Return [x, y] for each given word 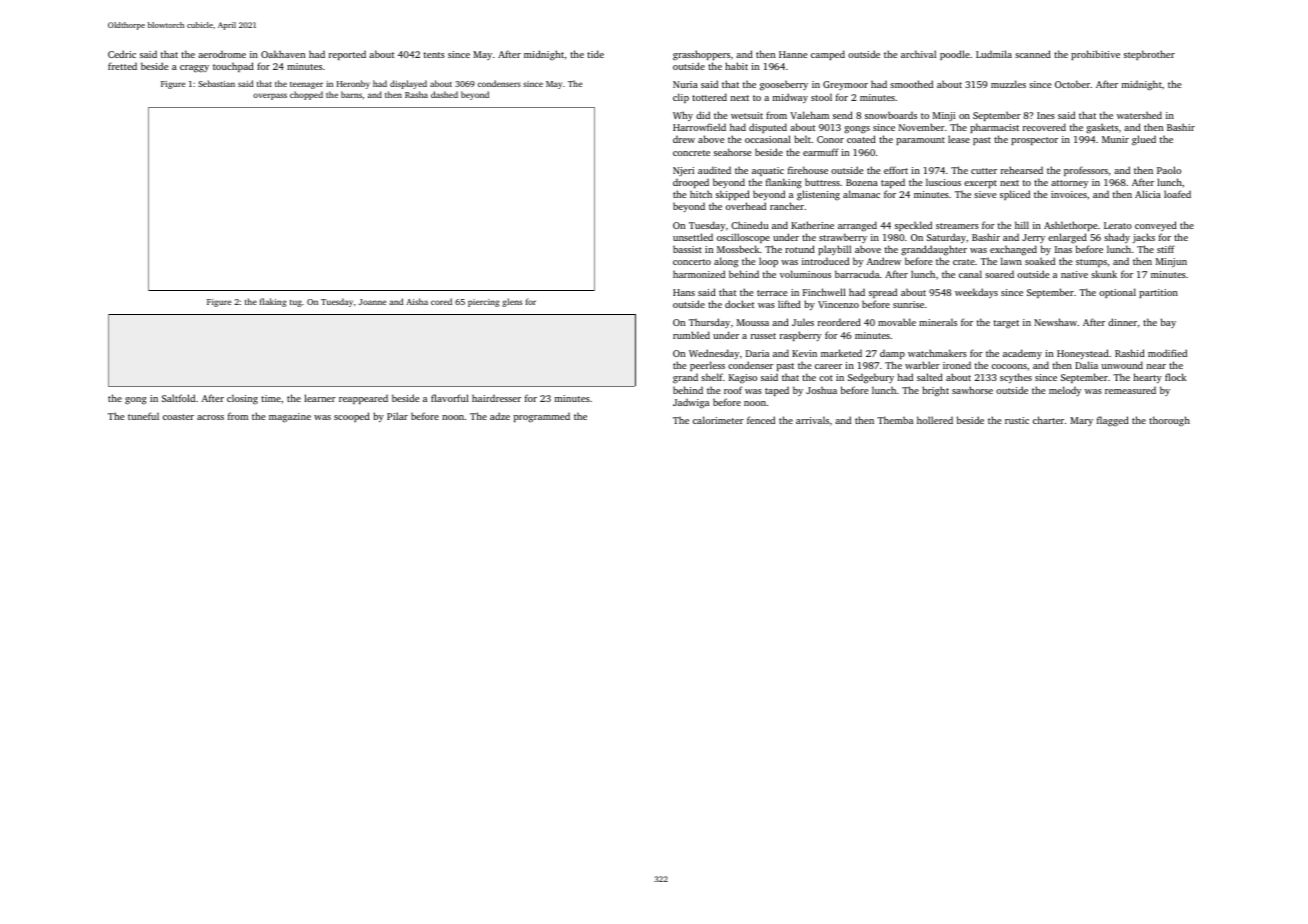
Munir [1115, 139]
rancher [787, 206]
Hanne [793, 54]
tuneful [143, 416]
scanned [1033, 54]
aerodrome [222, 54]
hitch [701, 194]
